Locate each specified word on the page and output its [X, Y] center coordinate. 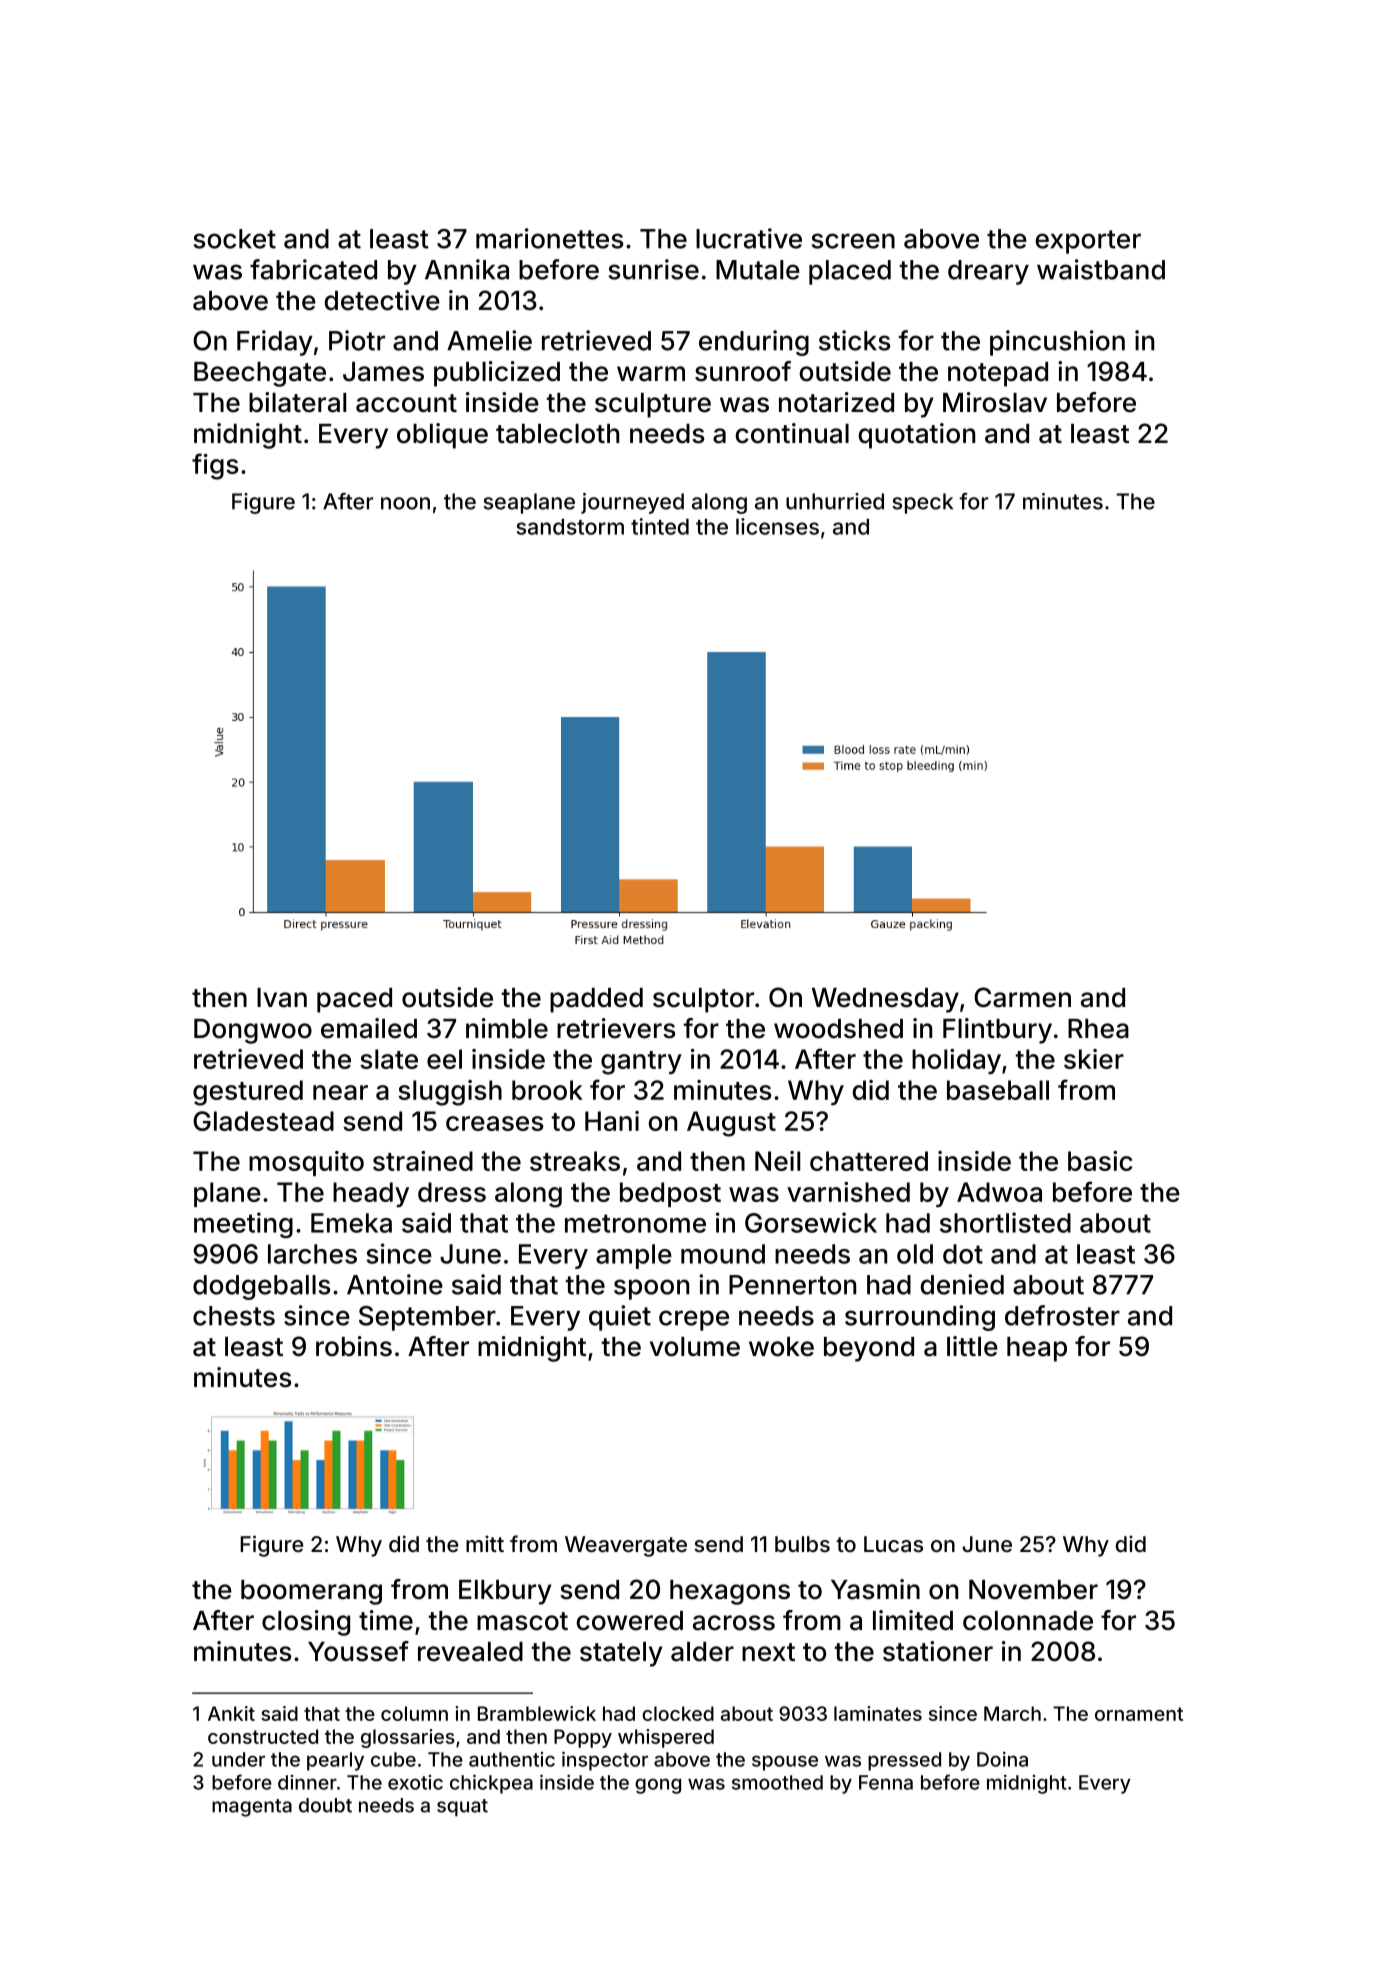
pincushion [1057, 343]
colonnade [1028, 1621]
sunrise [654, 269]
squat [462, 1807]
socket [235, 239]
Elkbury [505, 1592]
